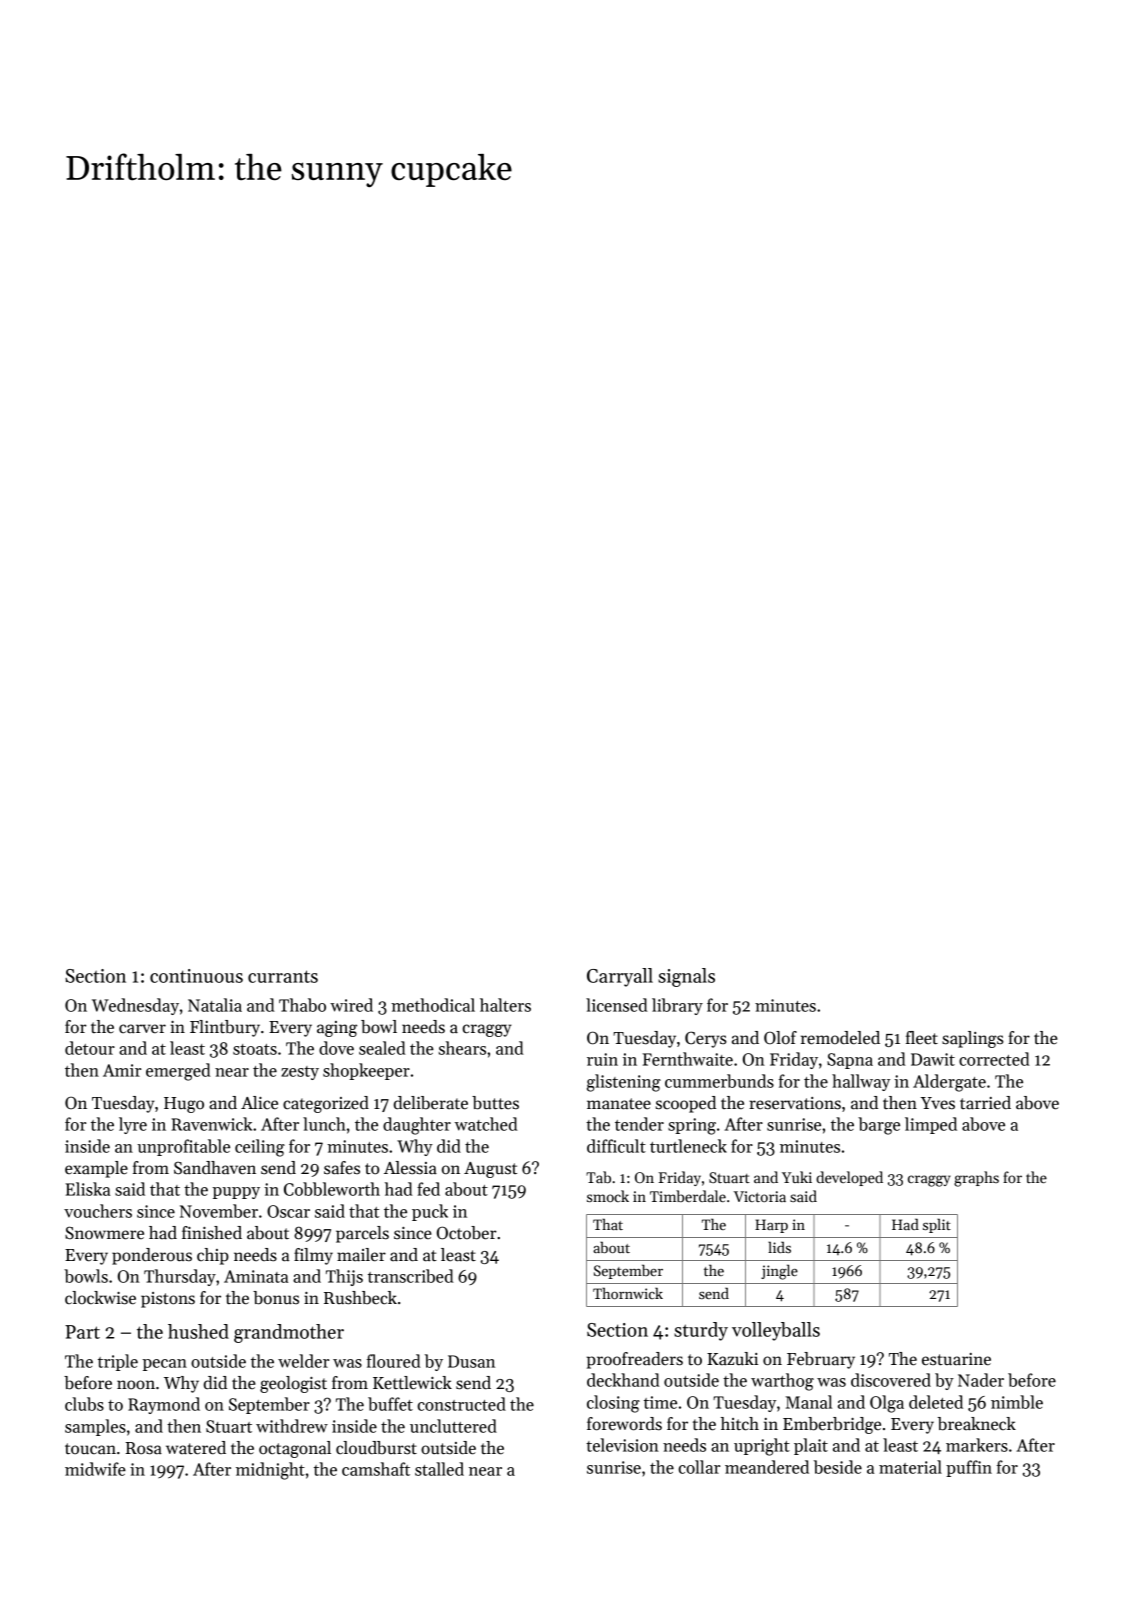  Describe the element at coordinates (453, 1426) in the screenshot. I see `uncluttered` at that location.
